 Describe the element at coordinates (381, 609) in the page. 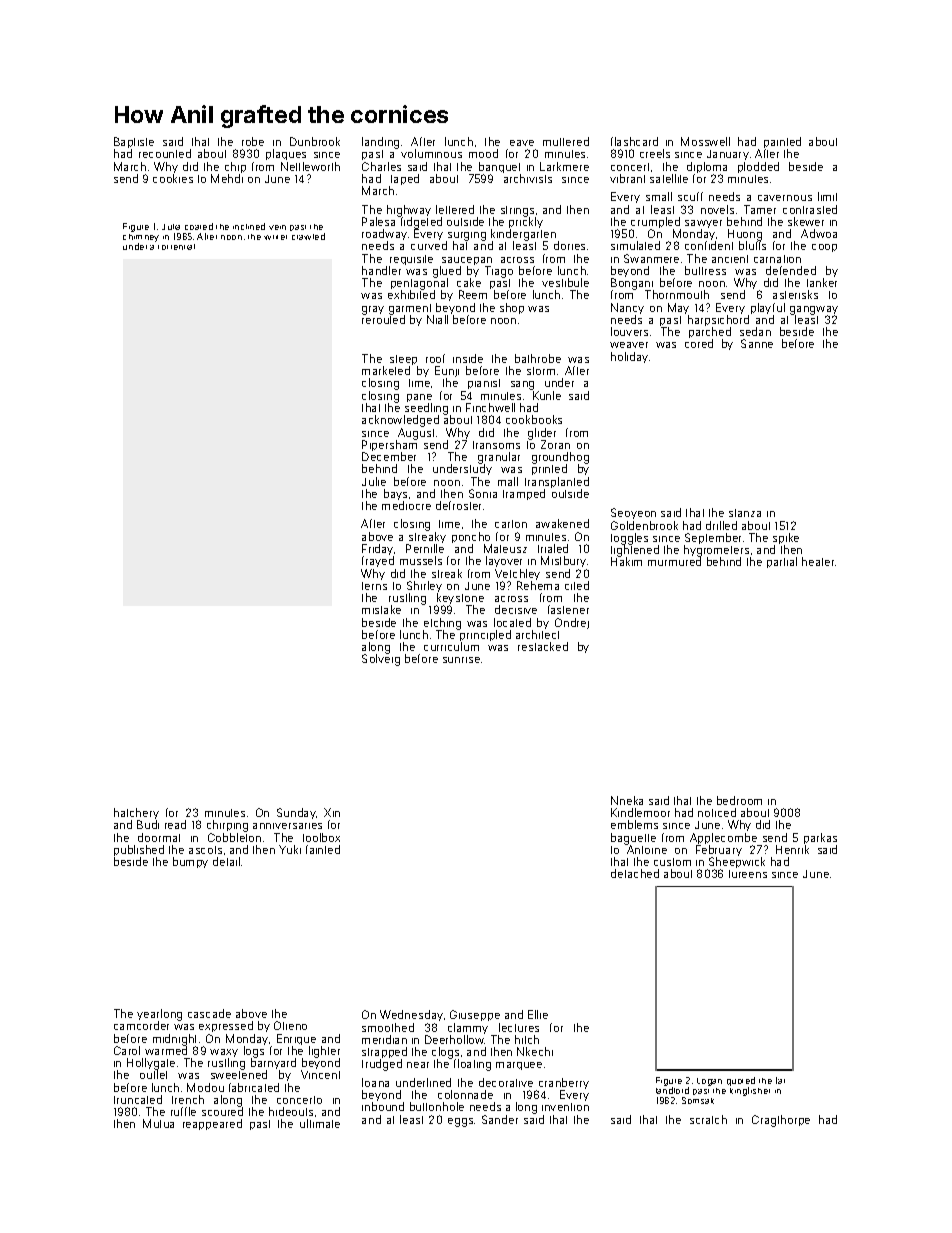

I see `mistake` at that location.
